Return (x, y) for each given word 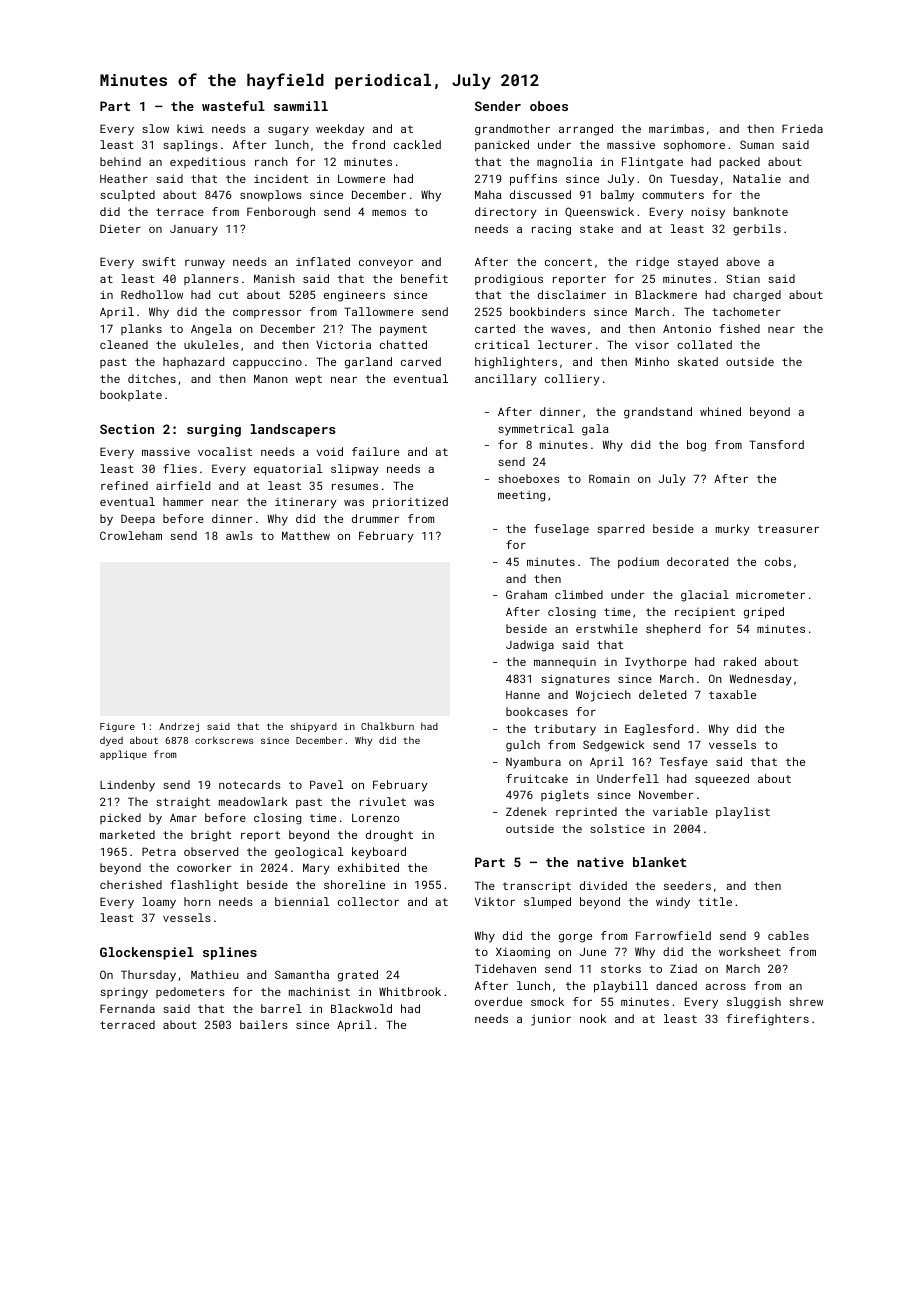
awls (239, 535)
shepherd (673, 630)
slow (155, 128)
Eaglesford (659, 730)
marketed (127, 834)
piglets (565, 796)
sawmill (301, 106)
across (725, 987)
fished (739, 328)
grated (358, 976)
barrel (281, 1008)
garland (368, 363)
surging (214, 430)
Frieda (802, 128)
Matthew (306, 535)
